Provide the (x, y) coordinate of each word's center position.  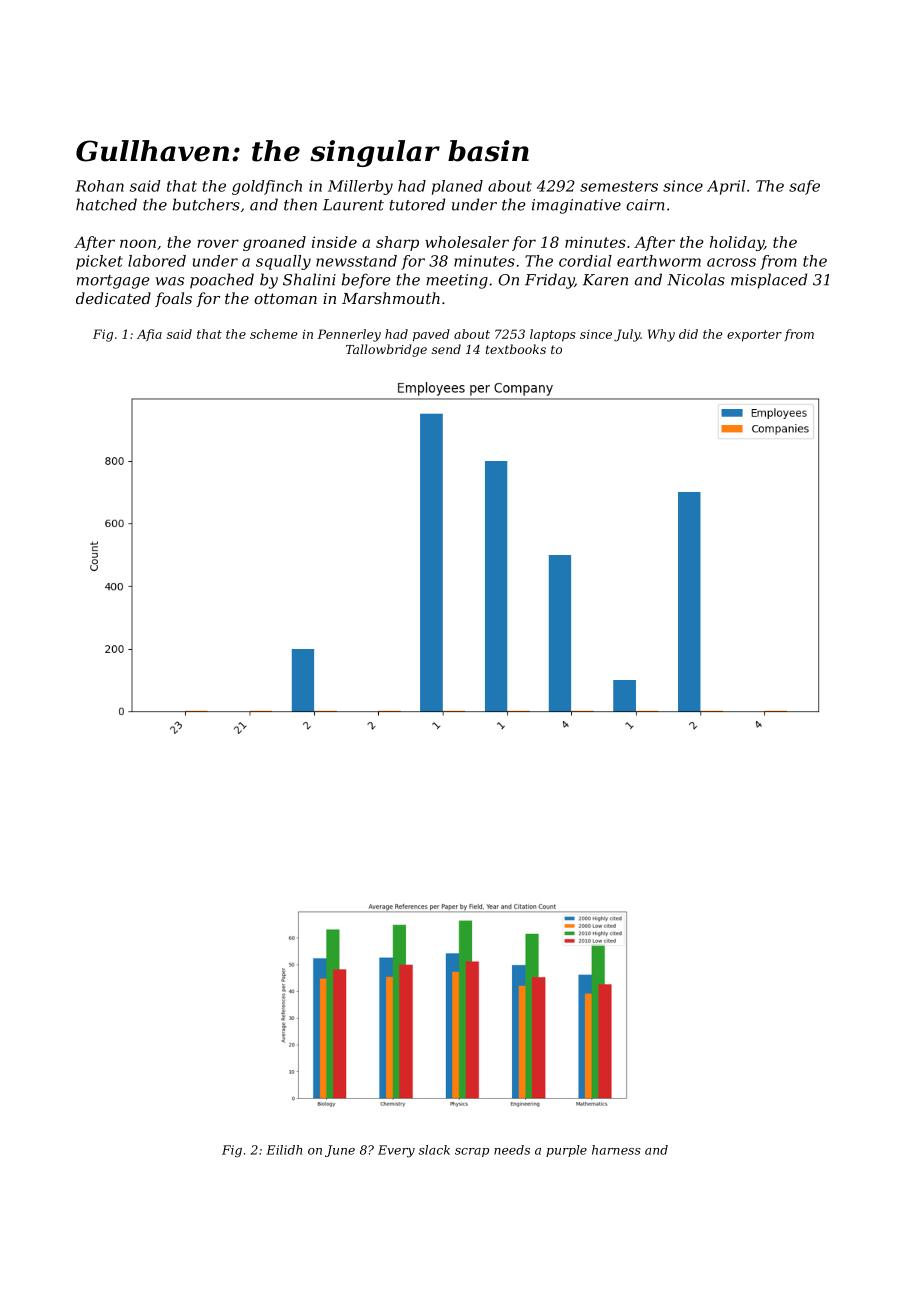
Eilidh (284, 1150)
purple (566, 1151)
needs (512, 1150)
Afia (149, 335)
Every (396, 1151)
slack (434, 1150)
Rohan (99, 186)
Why (661, 335)
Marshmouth (391, 298)
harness (616, 1150)
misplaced (769, 281)
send (446, 349)
